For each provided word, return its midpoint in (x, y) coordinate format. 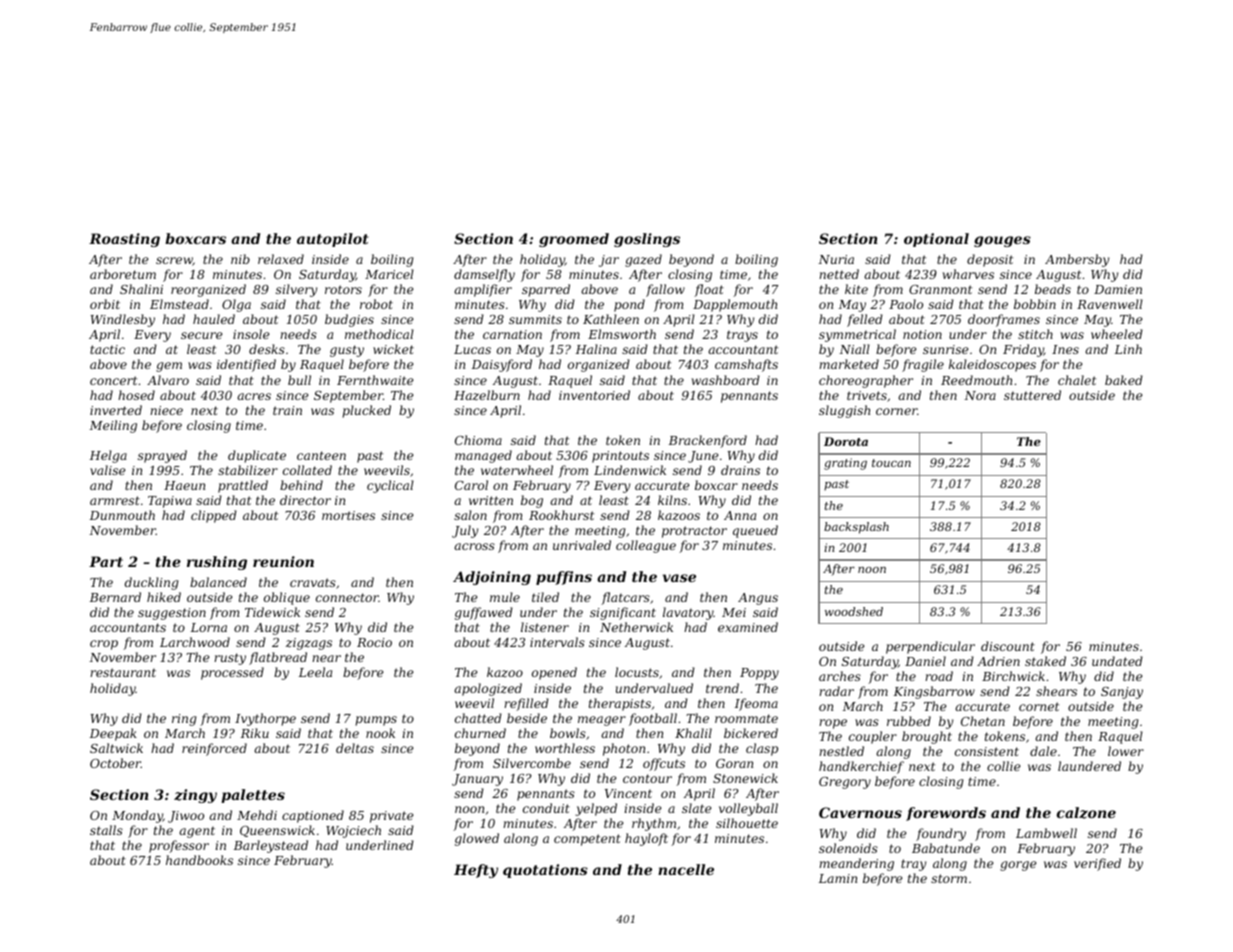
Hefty (476, 871)
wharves (968, 274)
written (491, 500)
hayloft (646, 839)
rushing (217, 563)
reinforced (214, 749)
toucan (891, 463)
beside (527, 718)
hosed (136, 395)
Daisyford (502, 365)
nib (240, 259)
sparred (546, 290)
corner (897, 411)
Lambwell (1046, 833)
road (939, 676)
